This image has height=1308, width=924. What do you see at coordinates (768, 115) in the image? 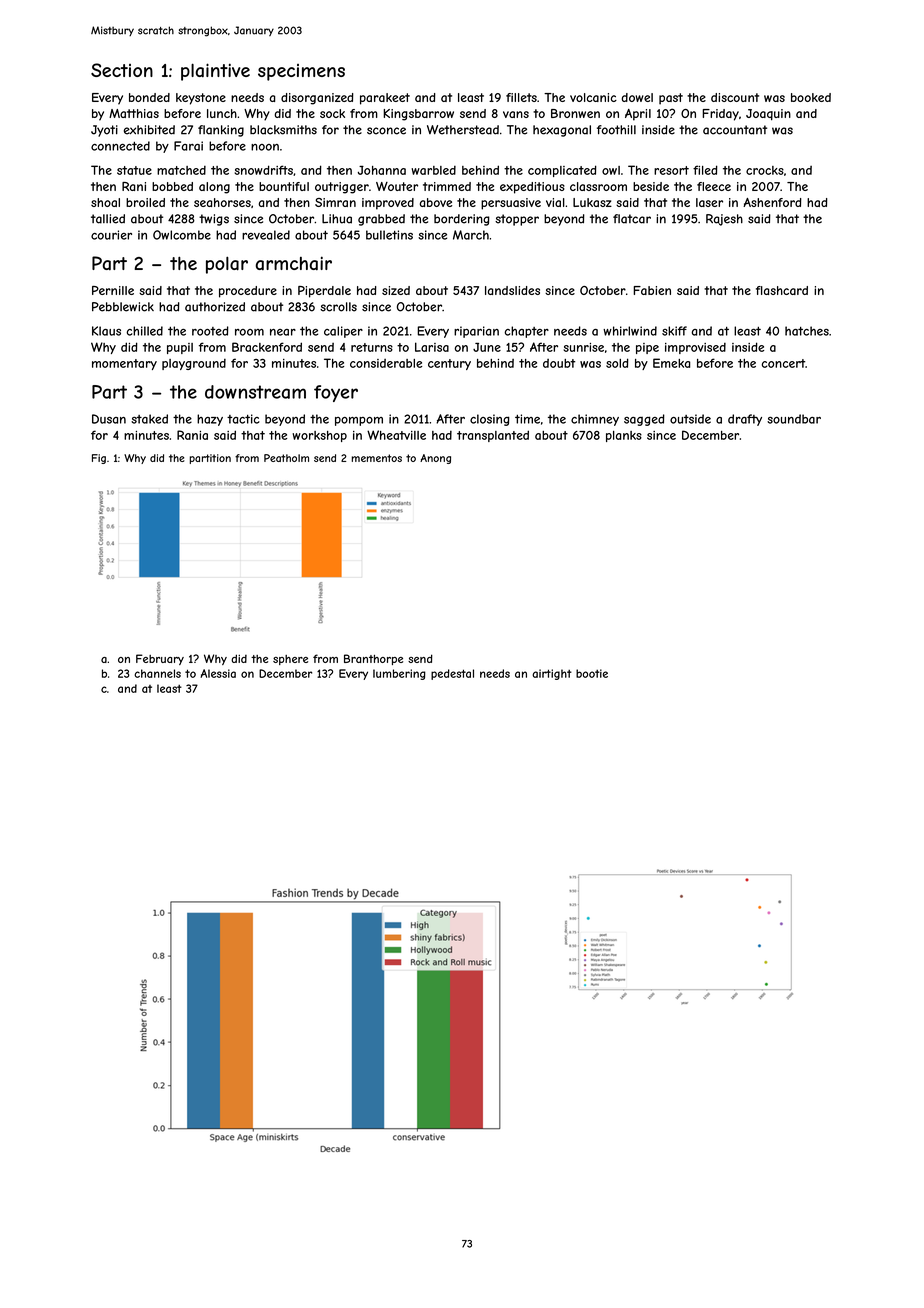
I see `Joaquin` at bounding box center [768, 115].
